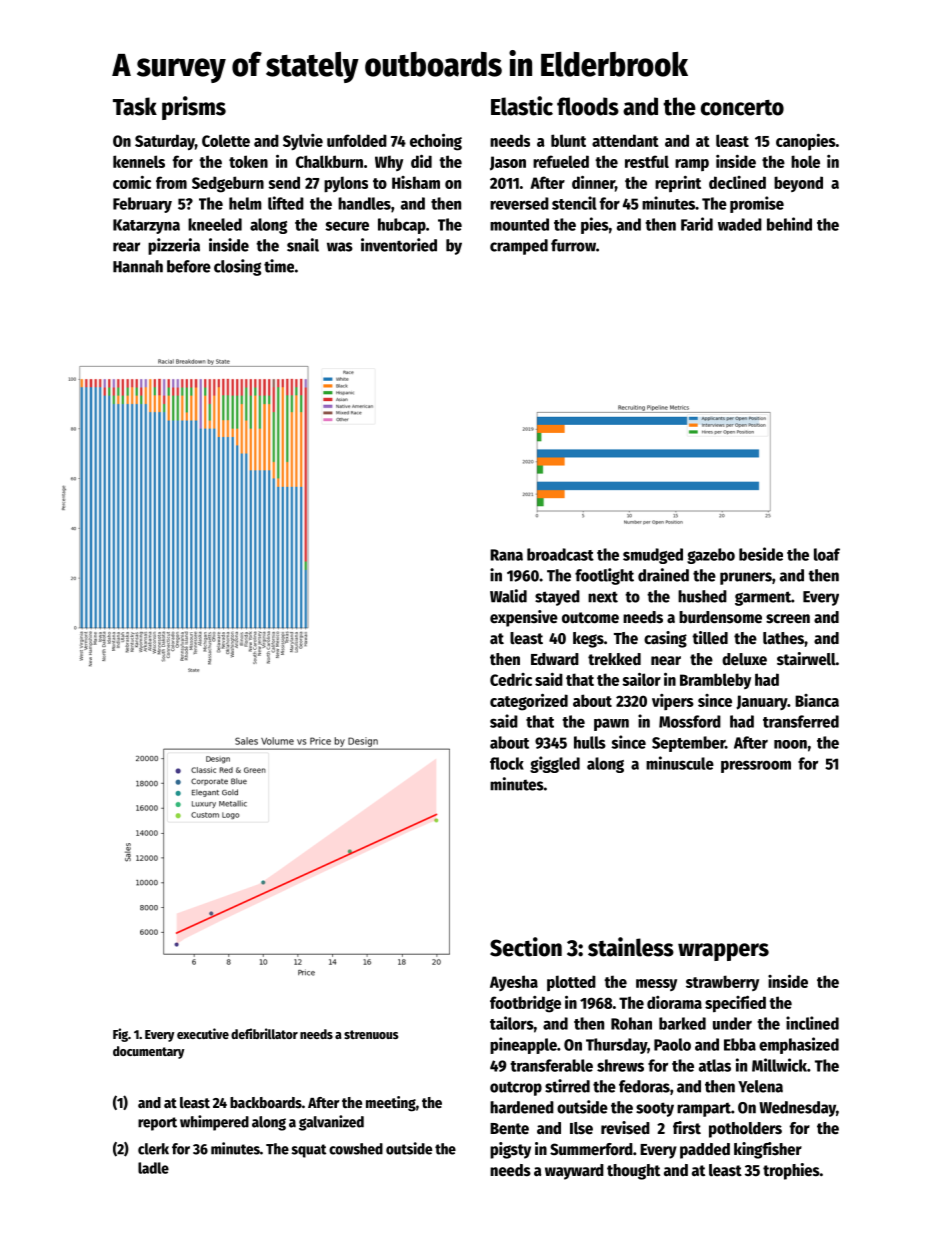 The height and width of the screenshot is (1233, 952). What do you see at coordinates (507, 763) in the screenshot?
I see `flock` at bounding box center [507, 763].
